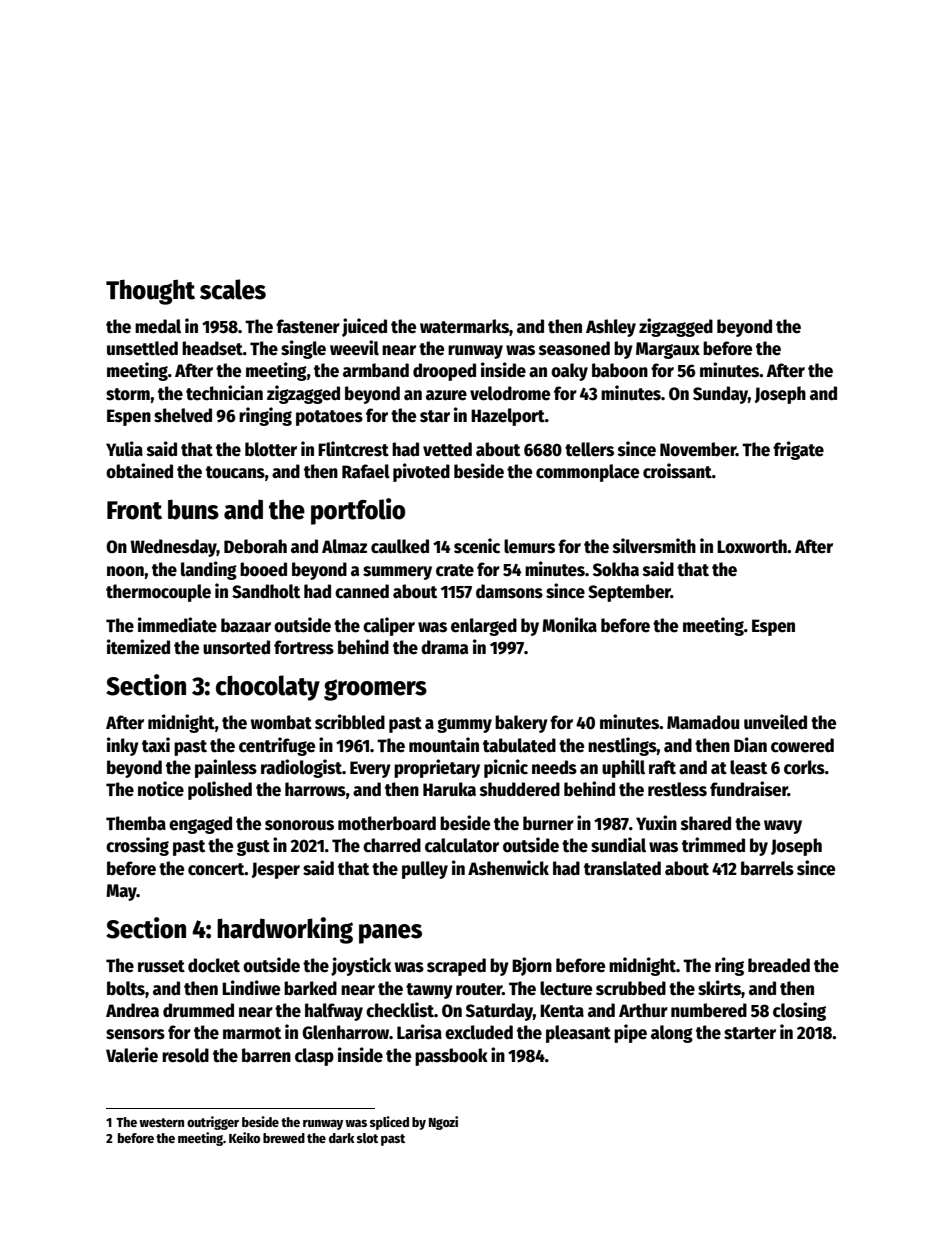  I want to click on taxi, so click(156, 745).
